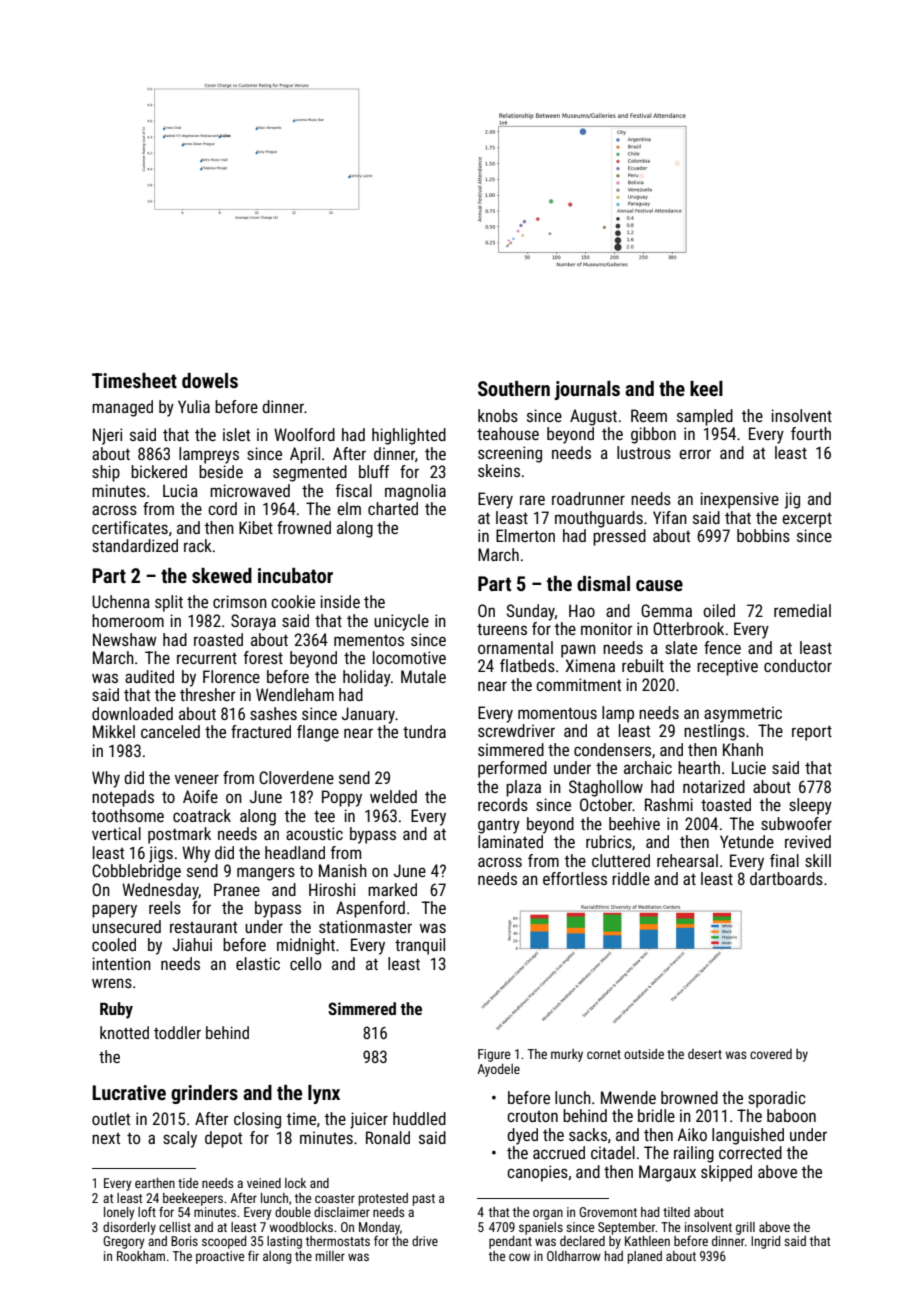  What do you see at coordinates (258, 963) in the screenshot?
I see `elastic` at bounding box center [258, 963].
